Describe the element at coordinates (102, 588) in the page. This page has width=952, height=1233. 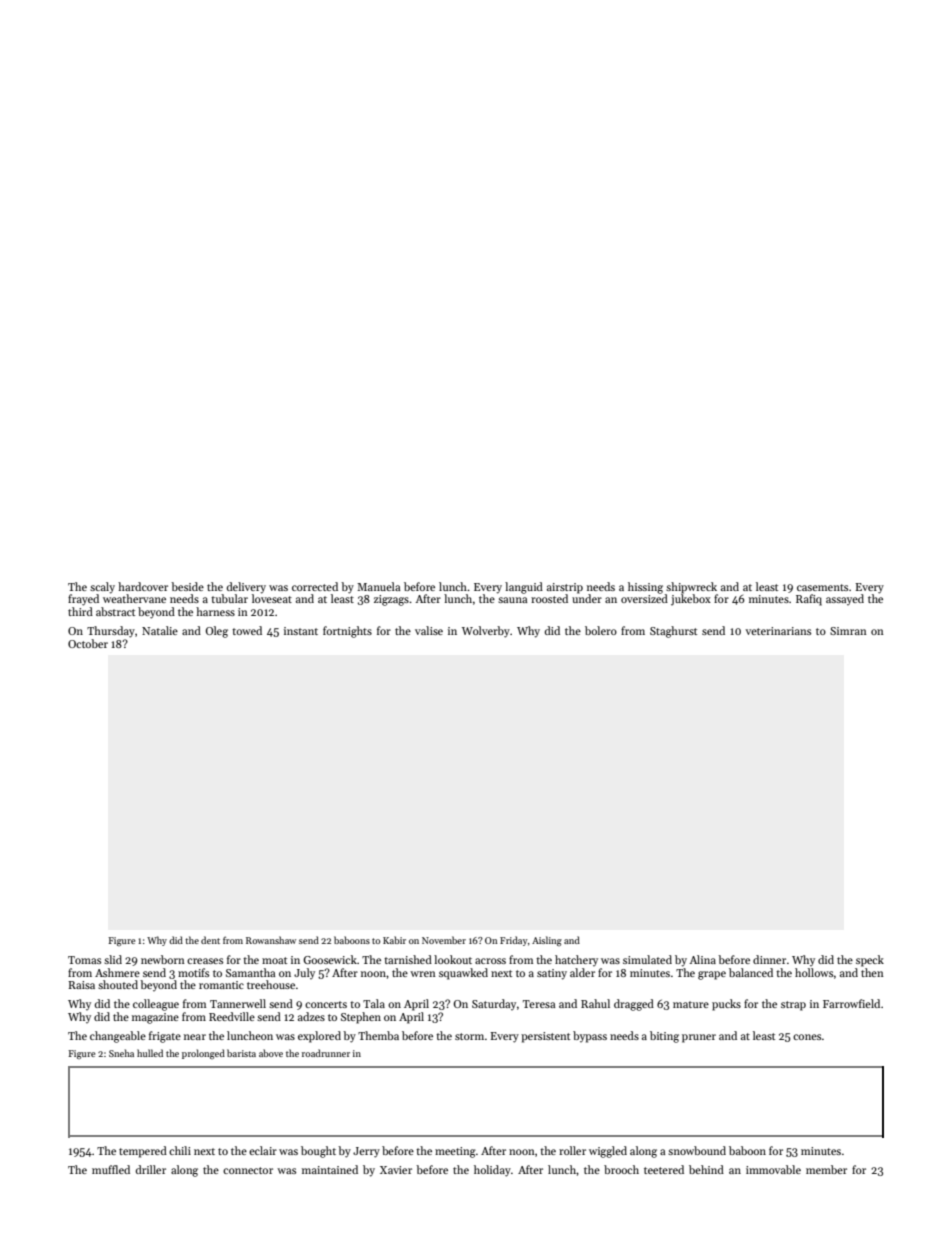
I see `scaly` at that location.
